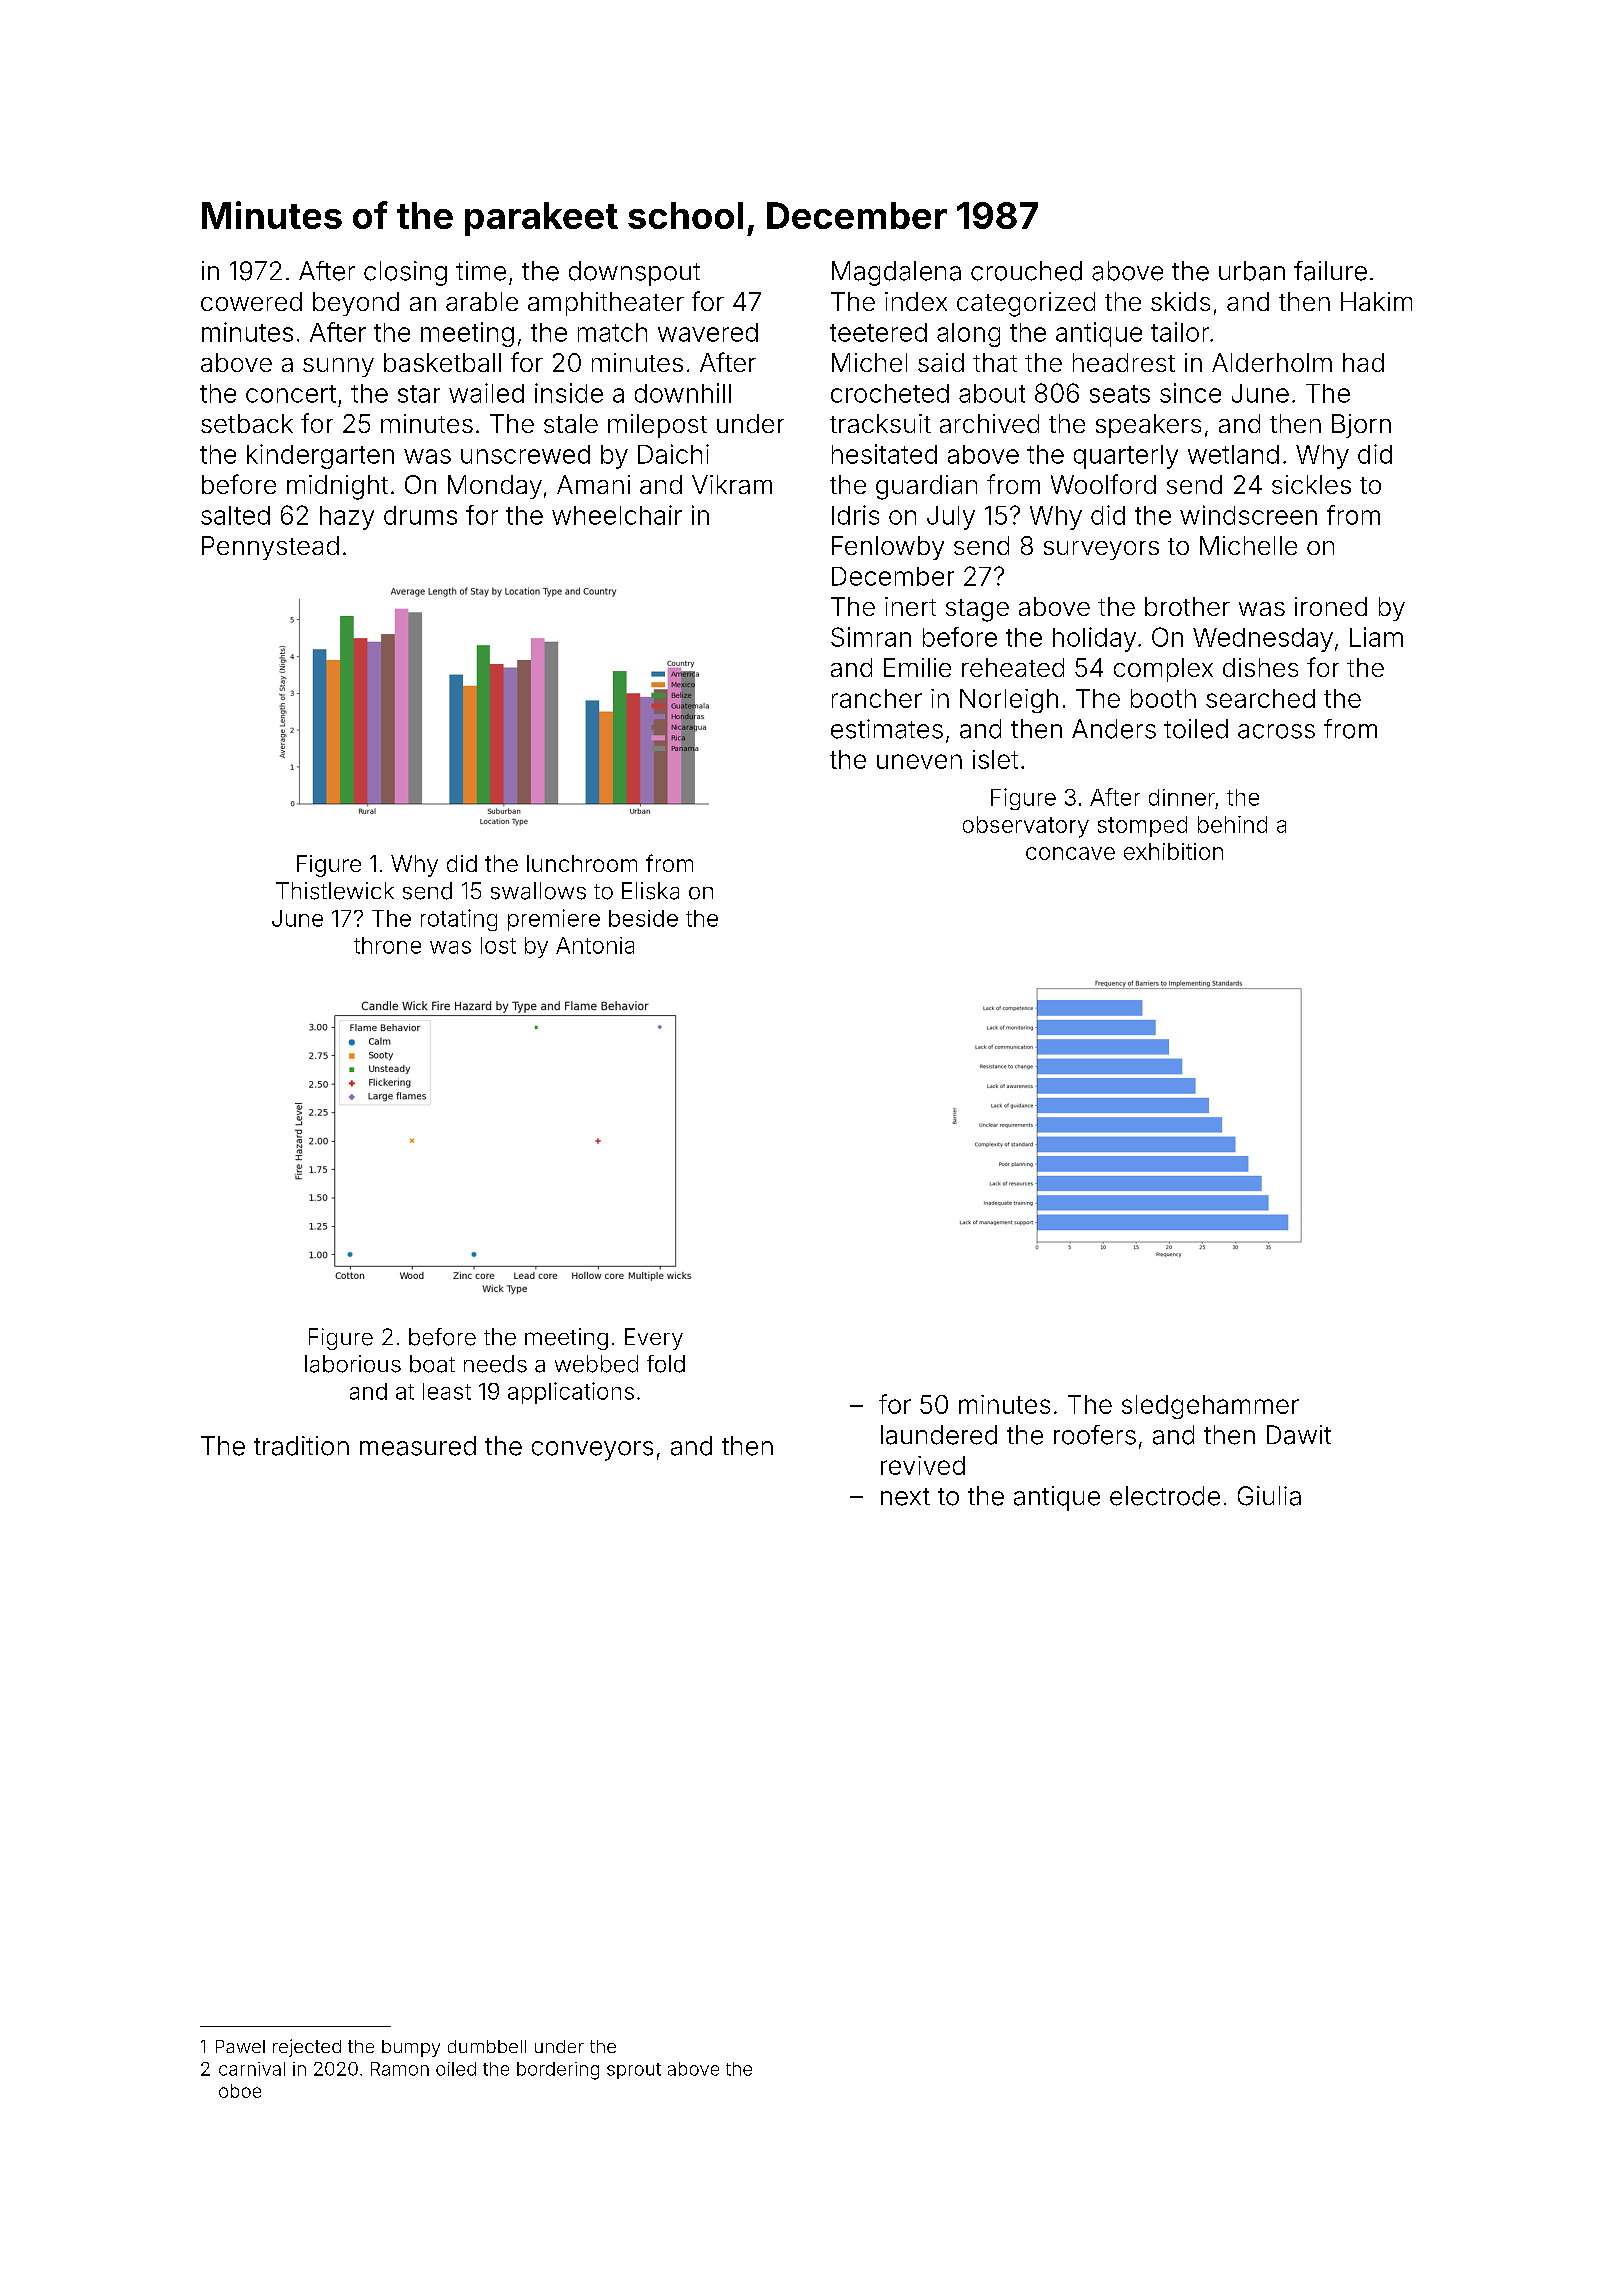  Describe the element at coordinates (919, 761) in the screenshot. I see `uneven` at that location.
